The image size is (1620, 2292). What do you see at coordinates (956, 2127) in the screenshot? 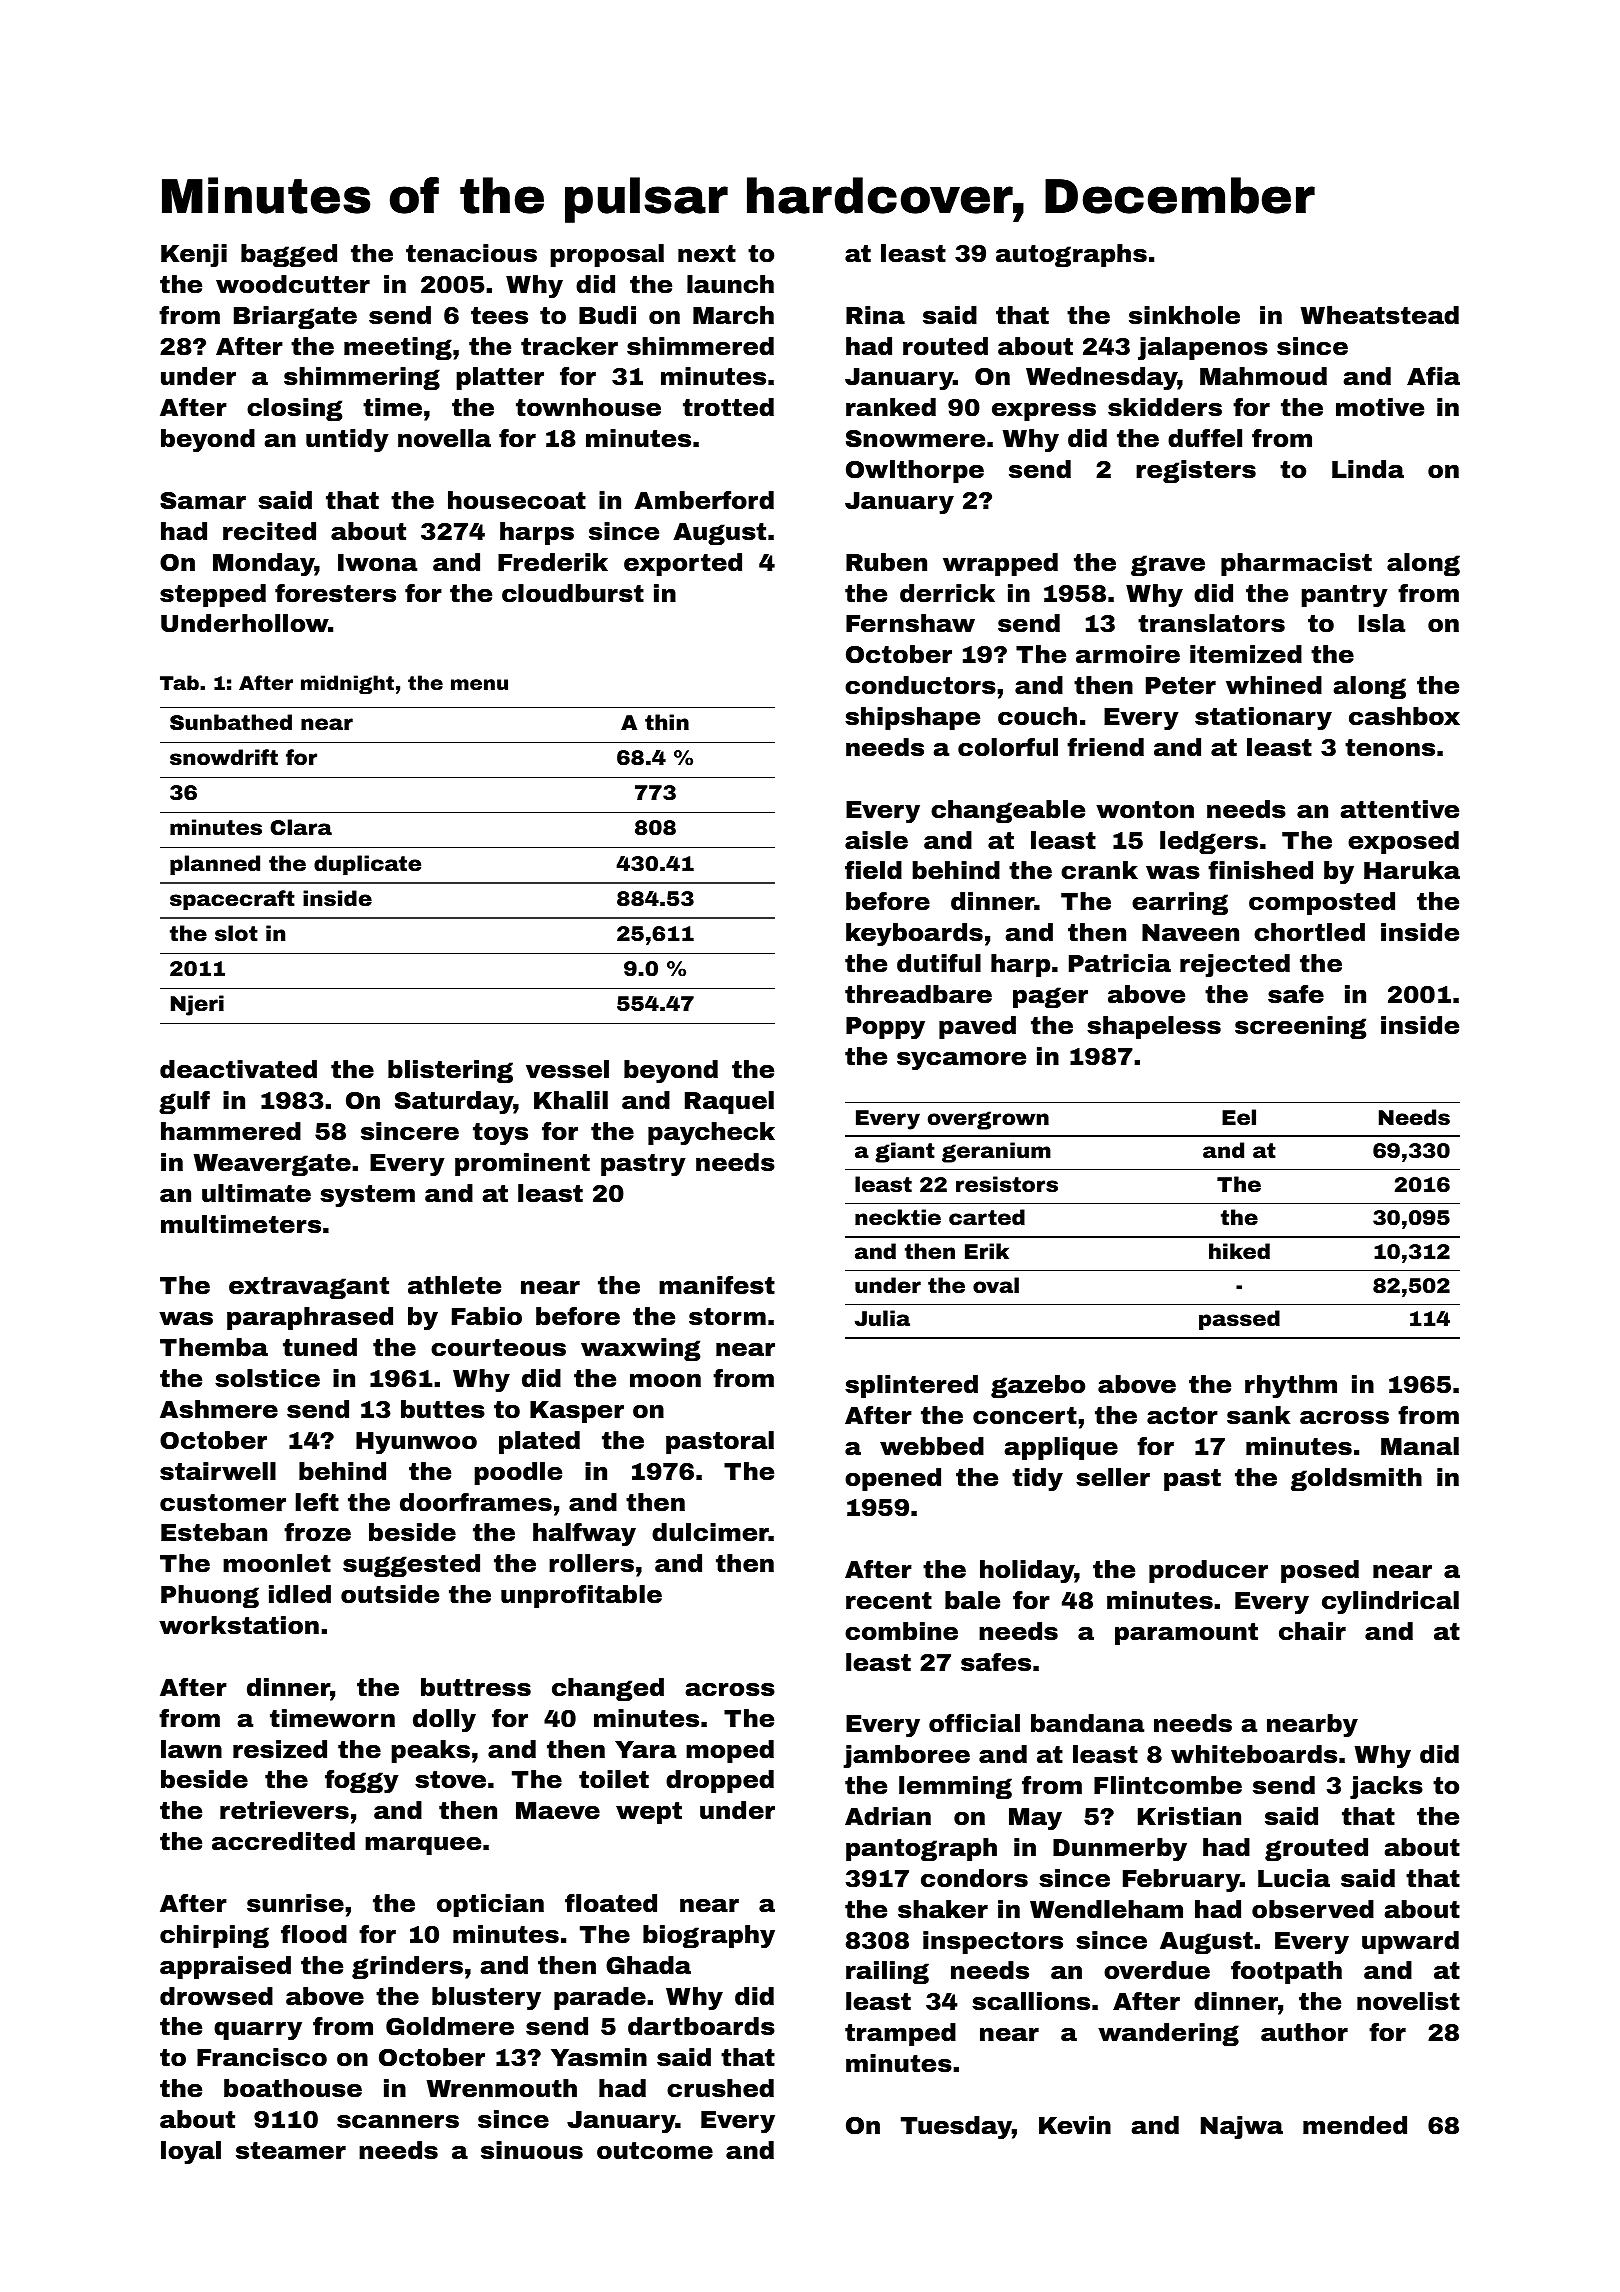
I see `Tuesday` at bounding box center [956, 2127].
